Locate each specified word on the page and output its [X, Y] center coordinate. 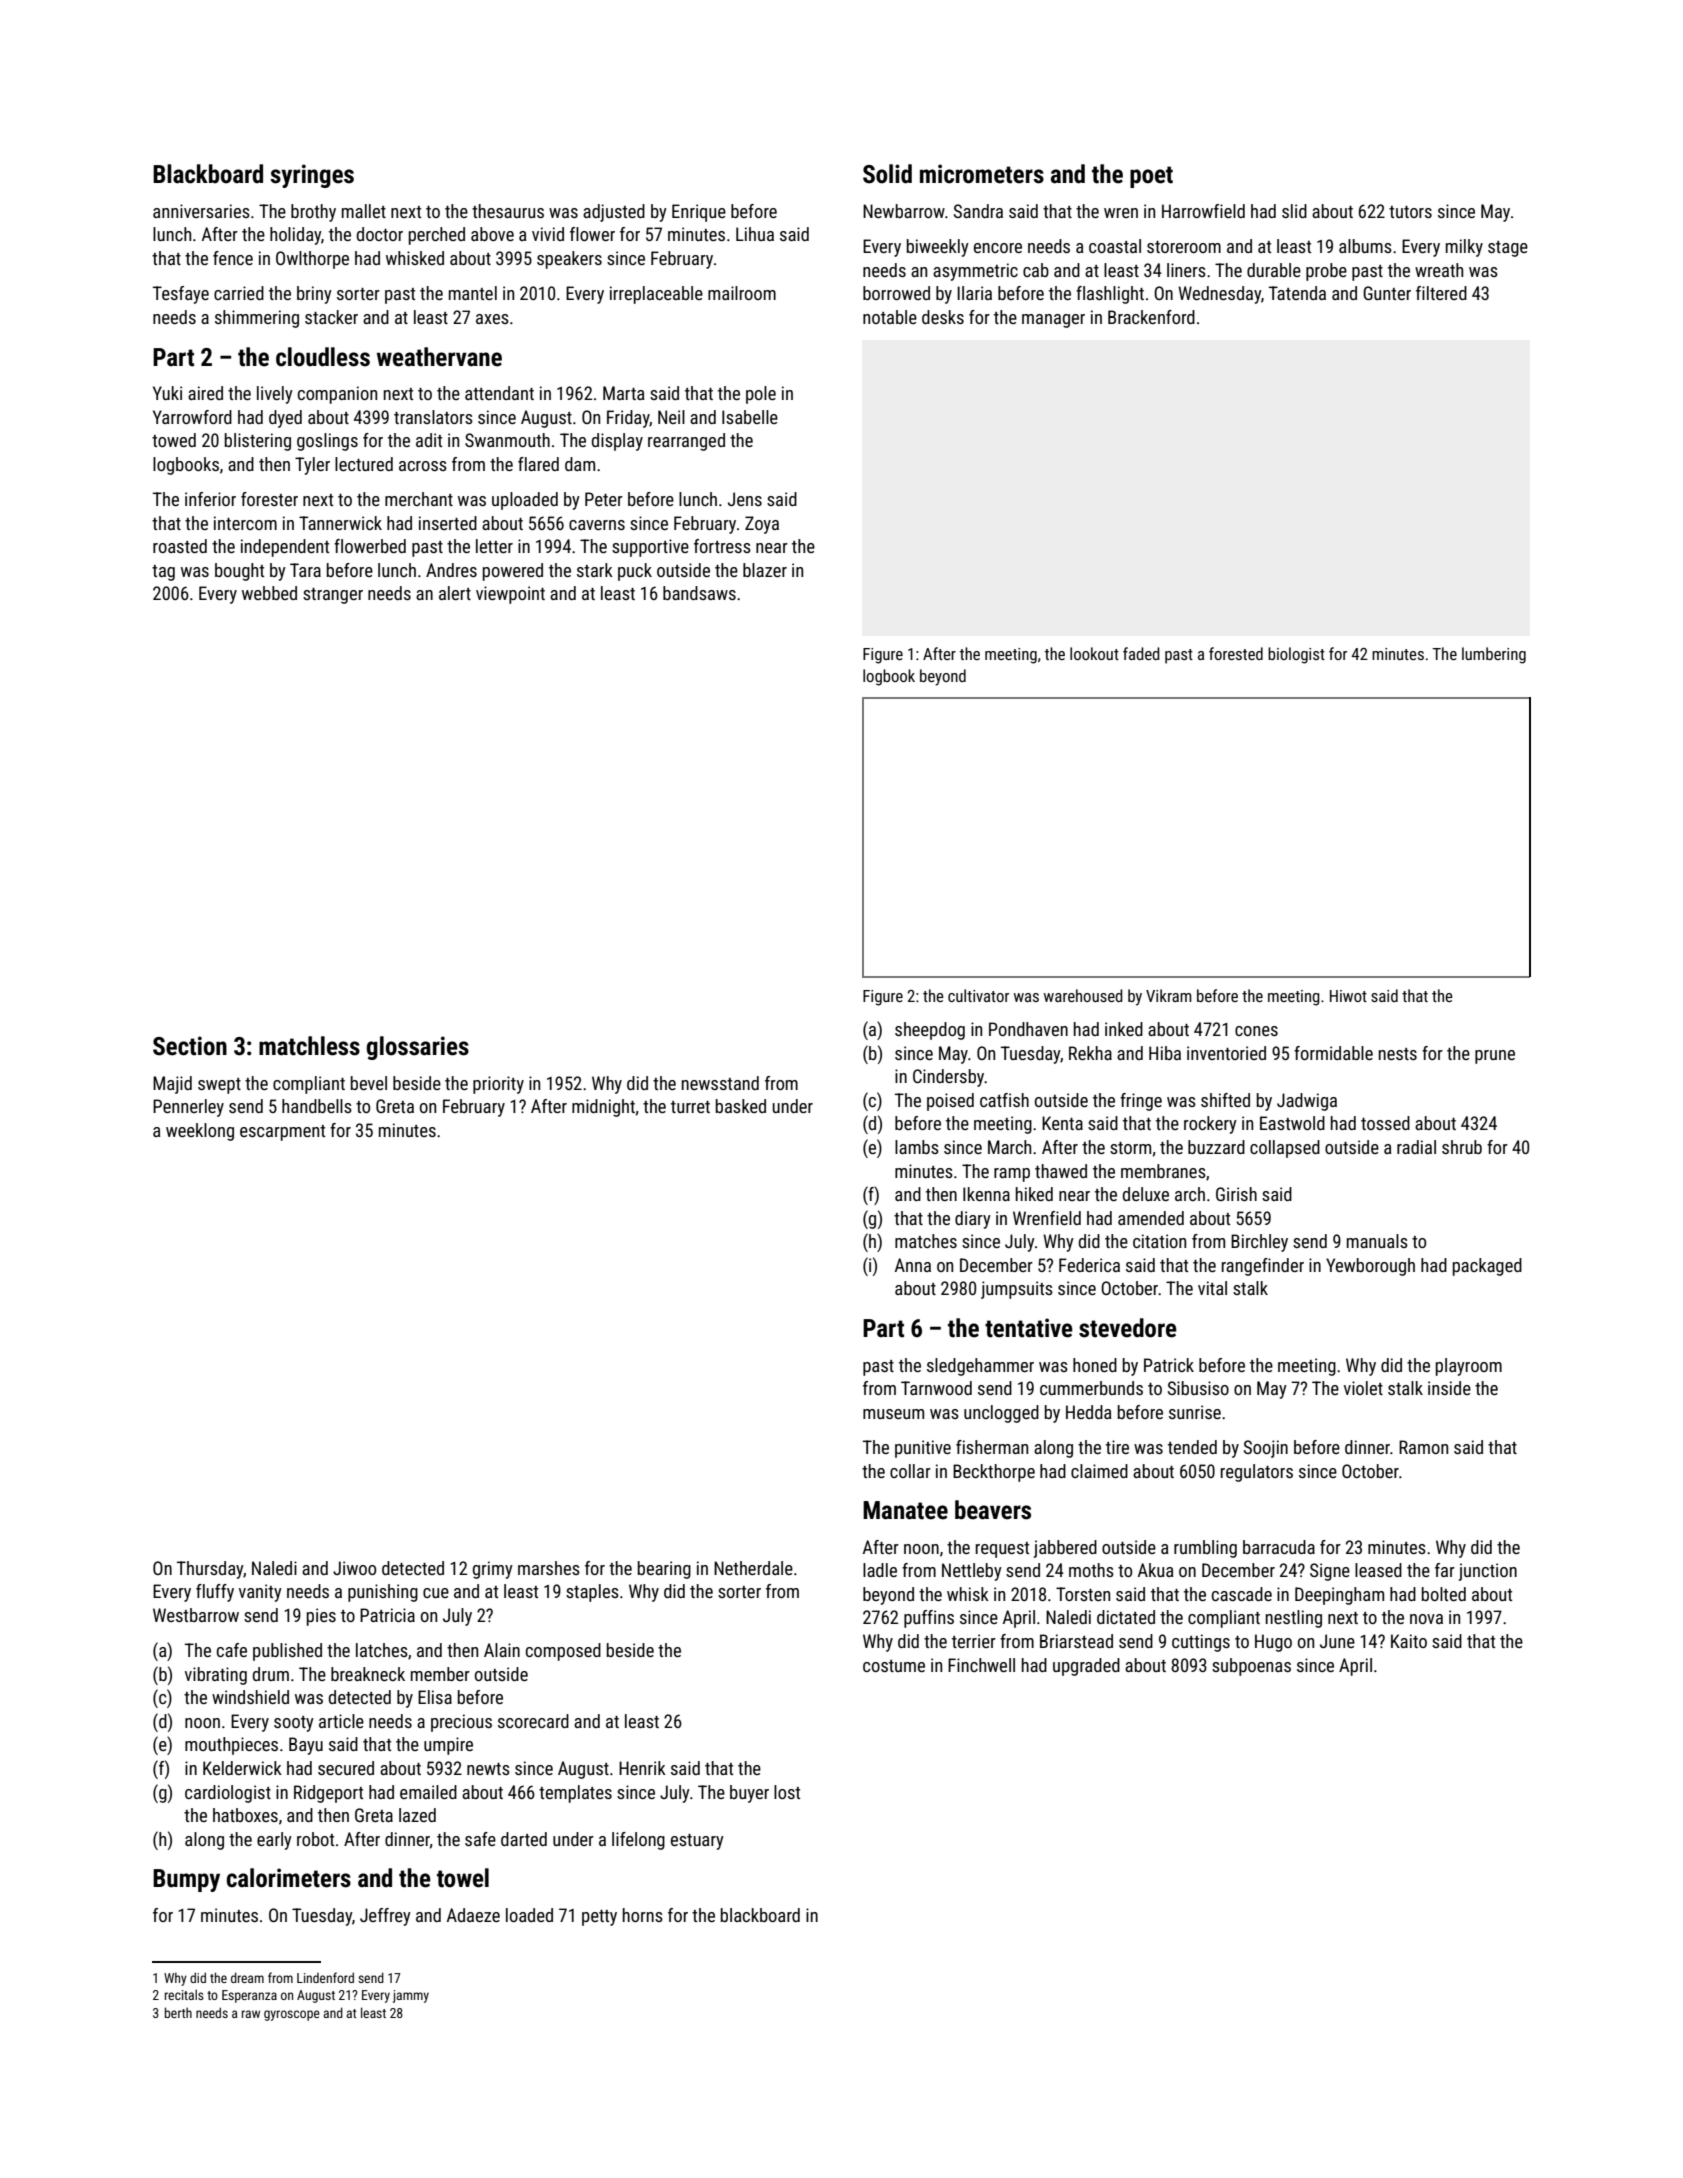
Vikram [1169, 995]
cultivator [978, 995]
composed [563, 1652]
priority [498, 1085]
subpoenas [1251, 1667]
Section [190, 1046]
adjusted [614, 213]
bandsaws [699, 593]
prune [1495, 1057]
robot [315, 1839]
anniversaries [201, 211]
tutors [1410, 212]
